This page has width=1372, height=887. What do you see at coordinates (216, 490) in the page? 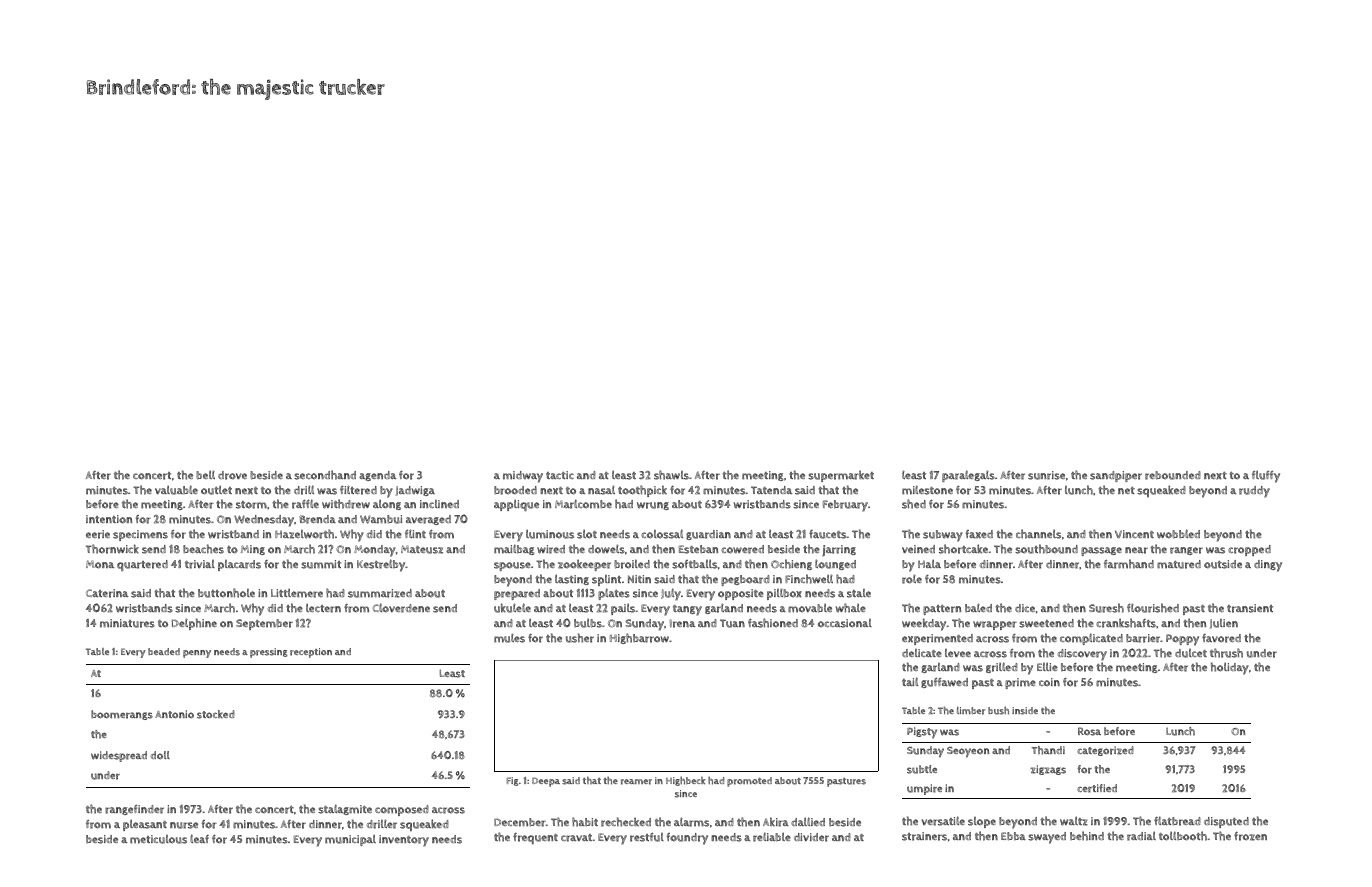
I see `outlet` at bounding box center [216, 490].
